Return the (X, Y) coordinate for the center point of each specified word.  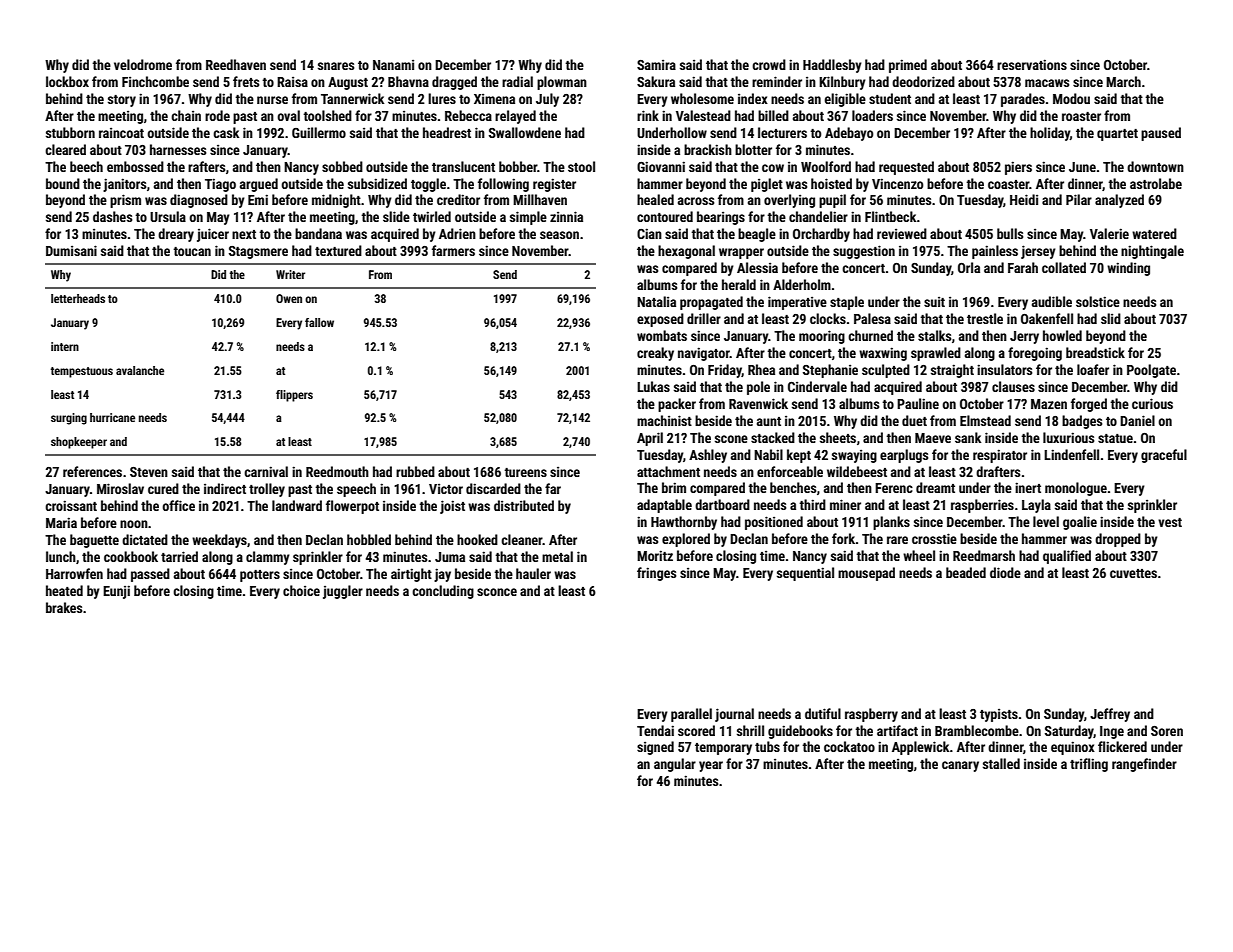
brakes (64, 607)
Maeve (933, 438)
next (244, 234)
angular (675, 765)
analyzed (1119, 201)
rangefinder (1144, 765)
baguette (94, 541)
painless (995, 252)
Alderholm (802, 284)
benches (793, 487)
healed (655, 199)
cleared (65, 149)
